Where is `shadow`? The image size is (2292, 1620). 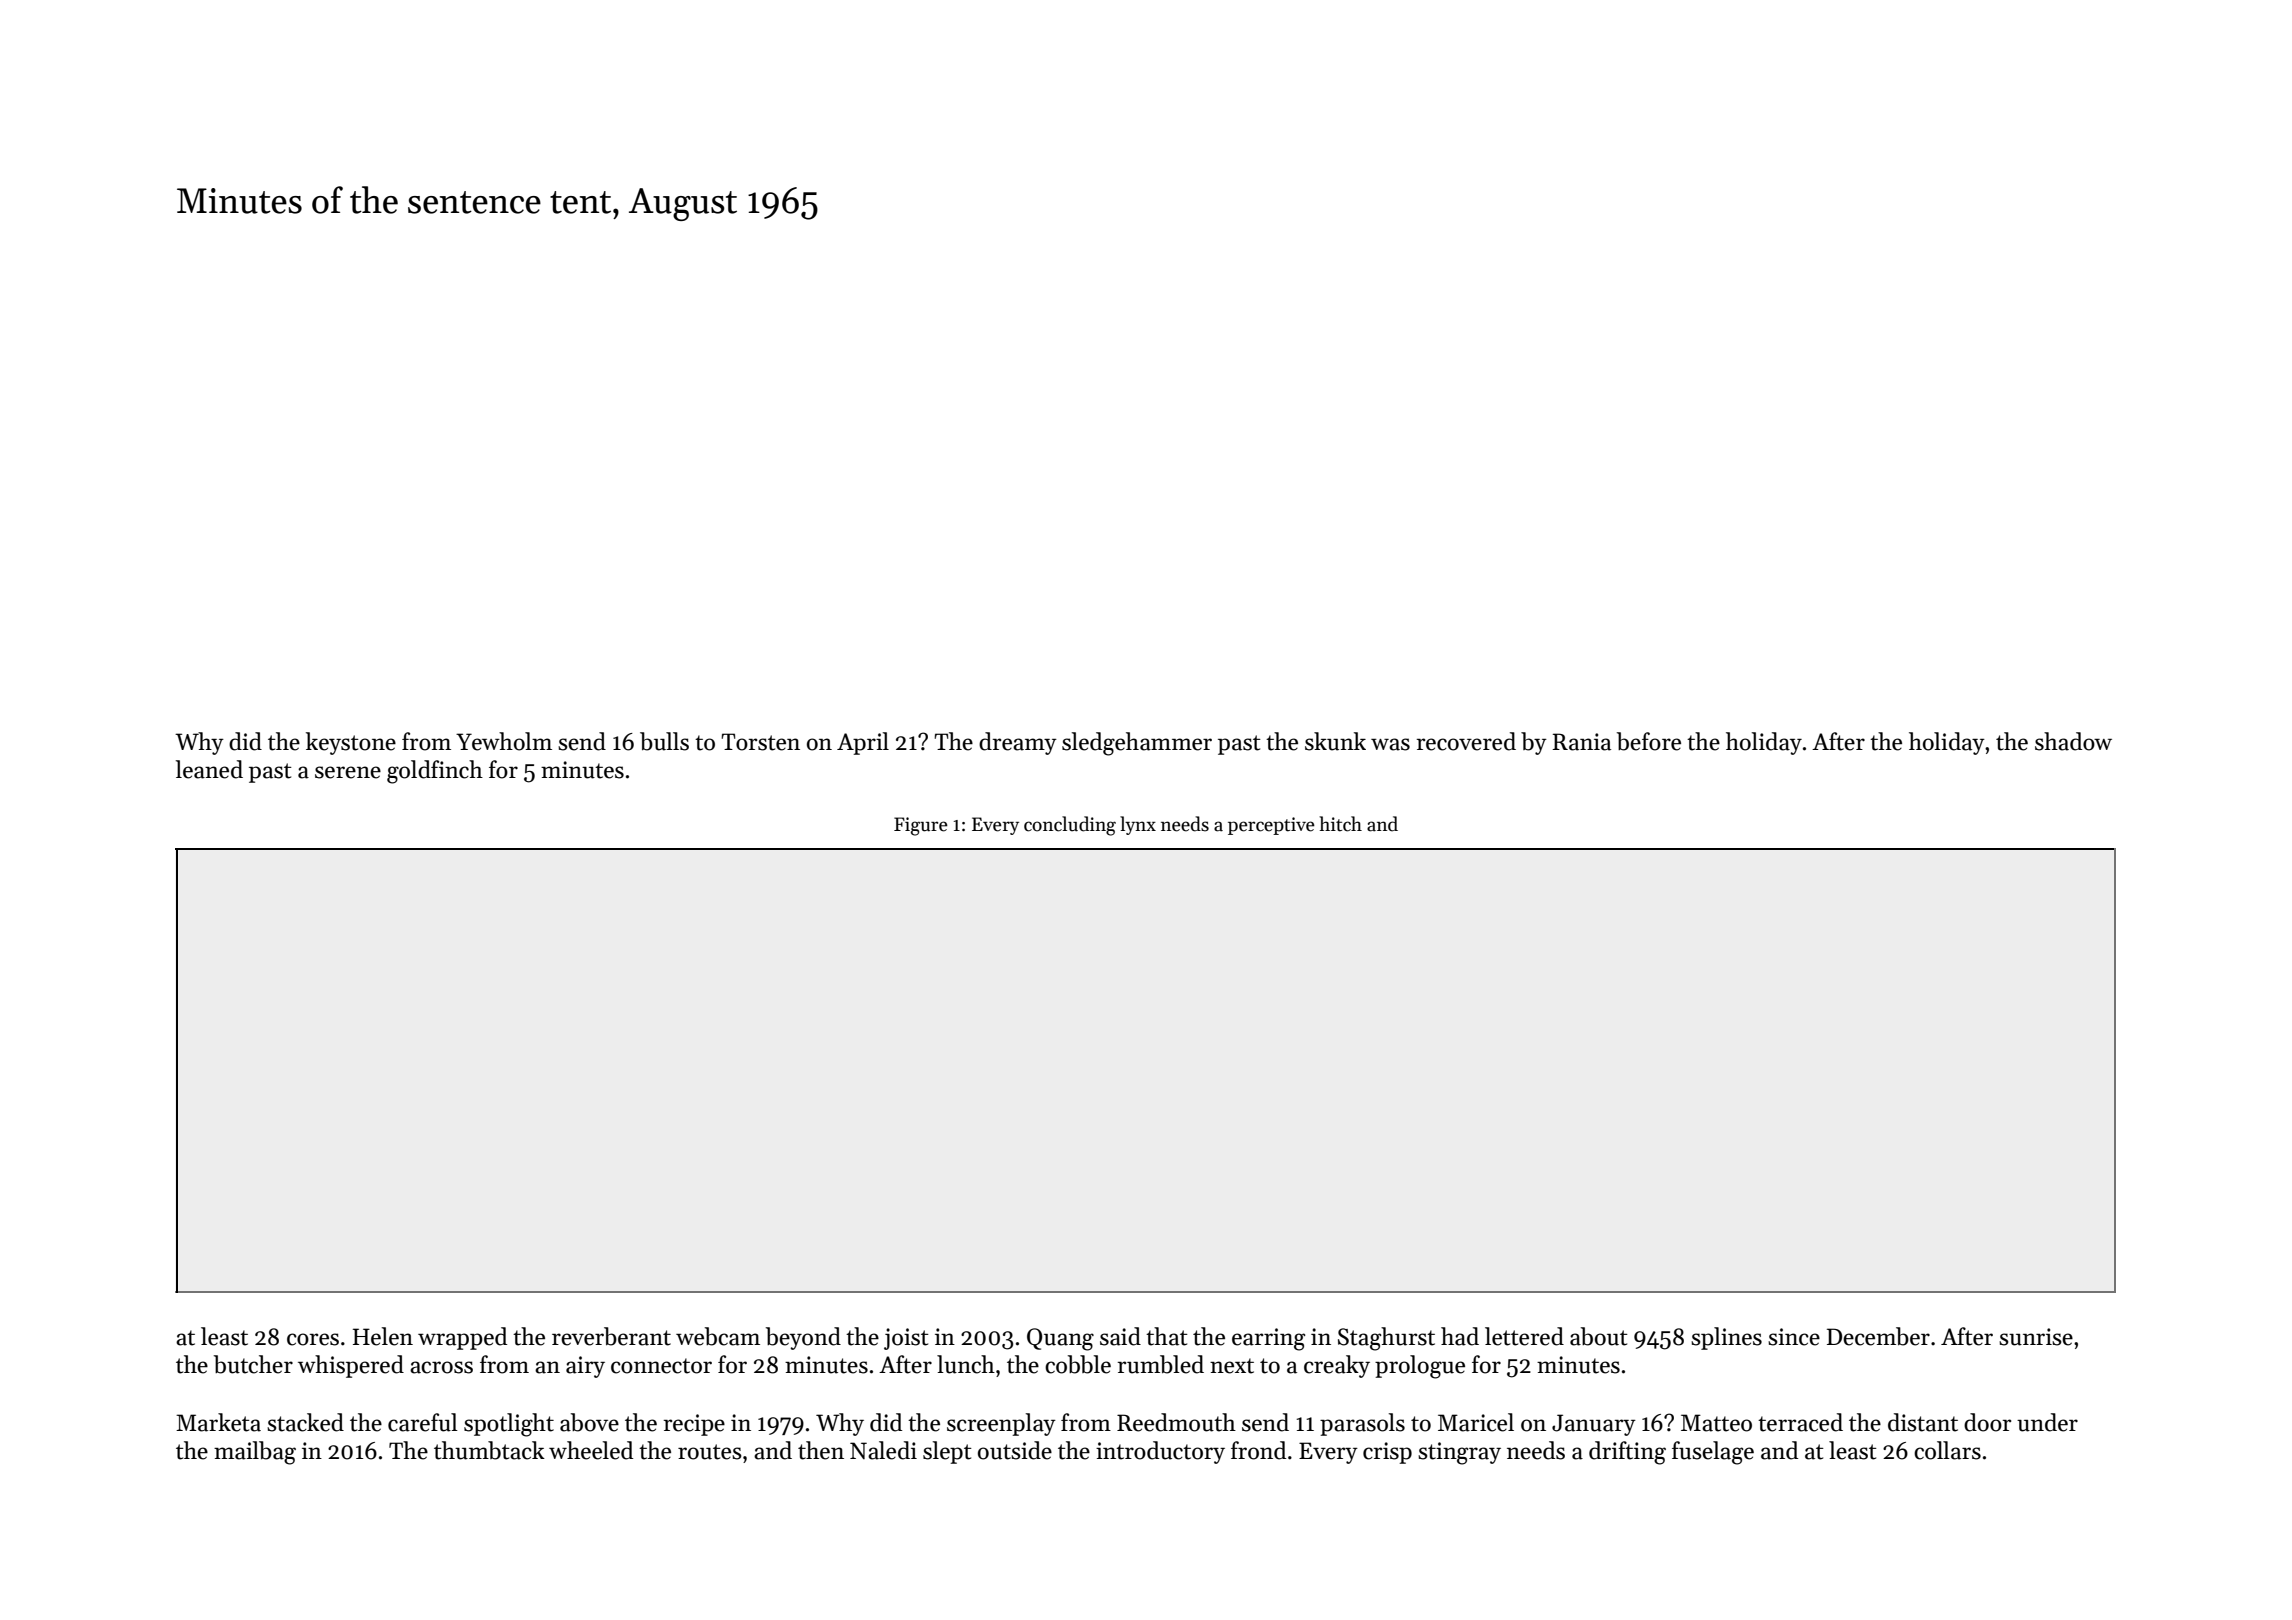 shadow is located at coordinates (2073, 741).
